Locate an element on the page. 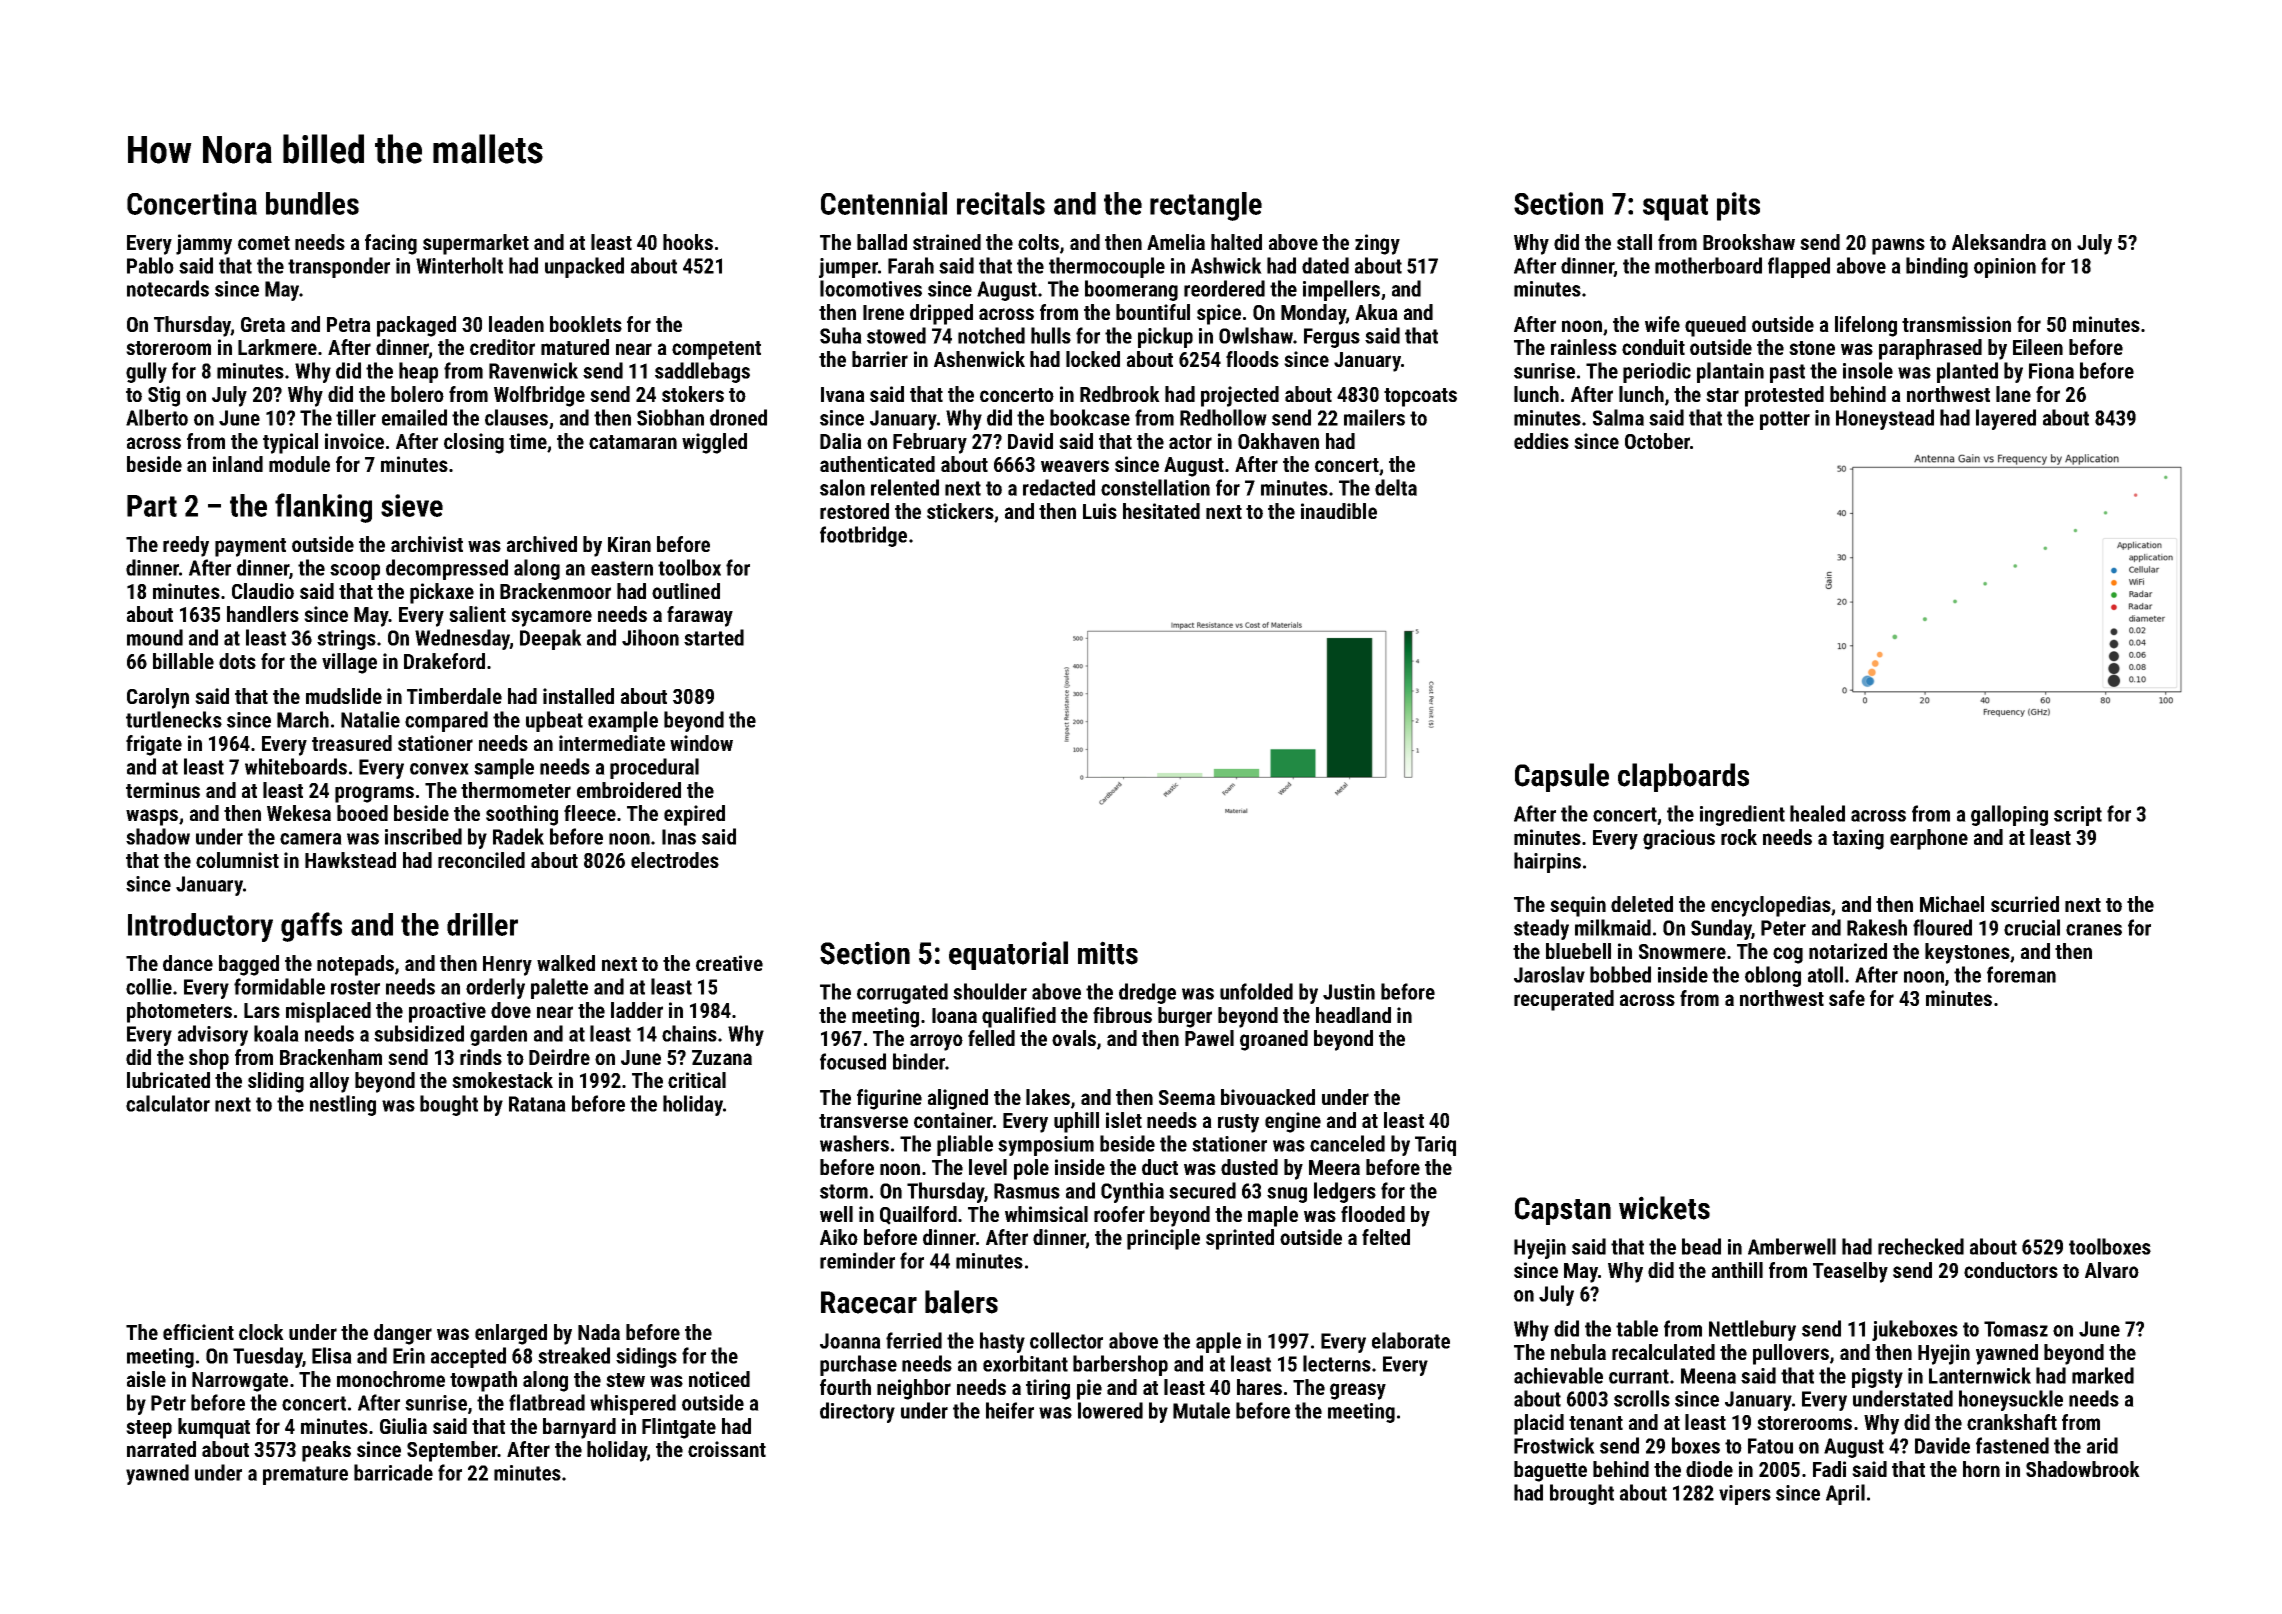 This image has width=2282, height=1614. jammy is located at coordinates (204, 244).
